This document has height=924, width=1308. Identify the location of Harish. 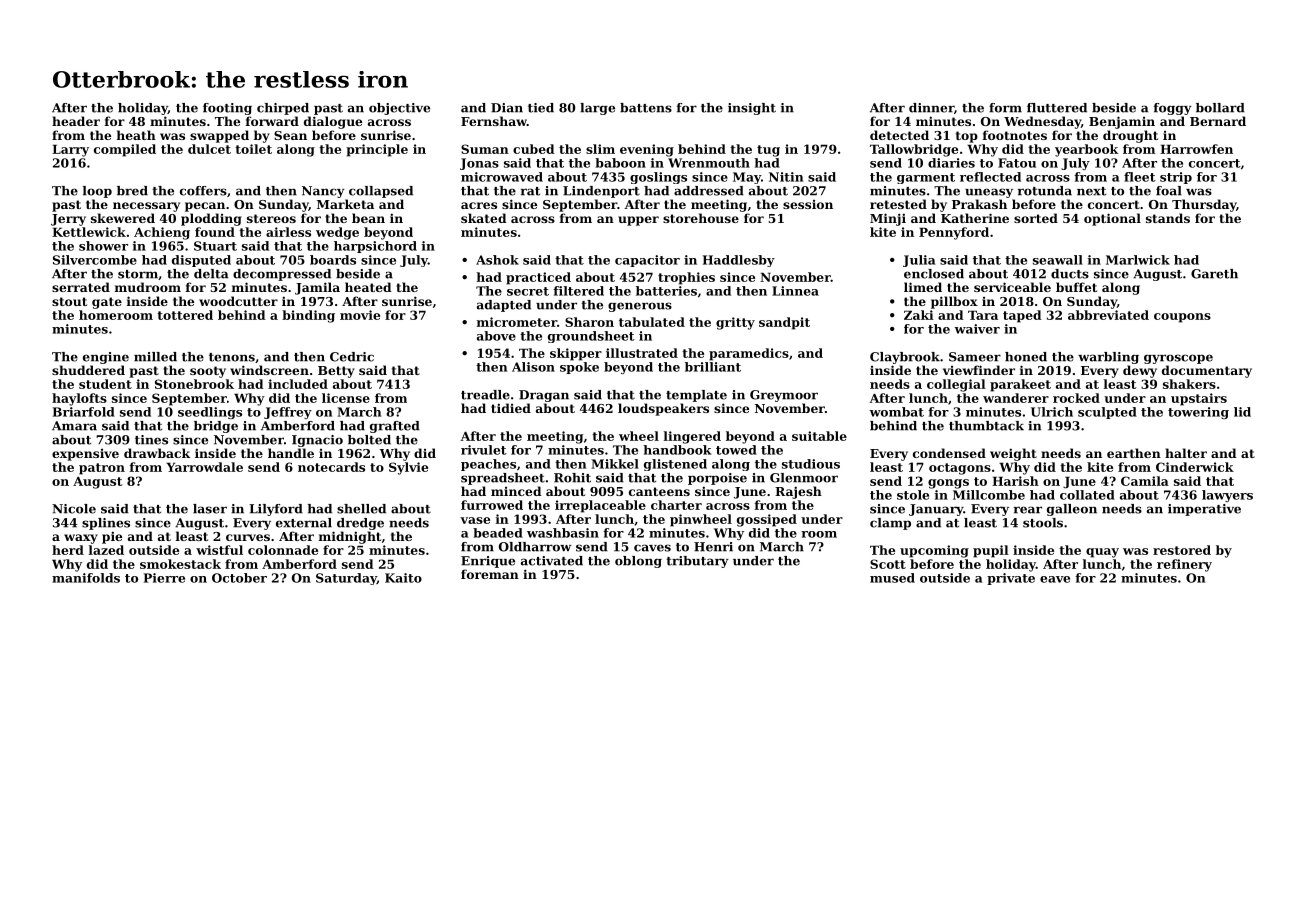
(1015, 481).
